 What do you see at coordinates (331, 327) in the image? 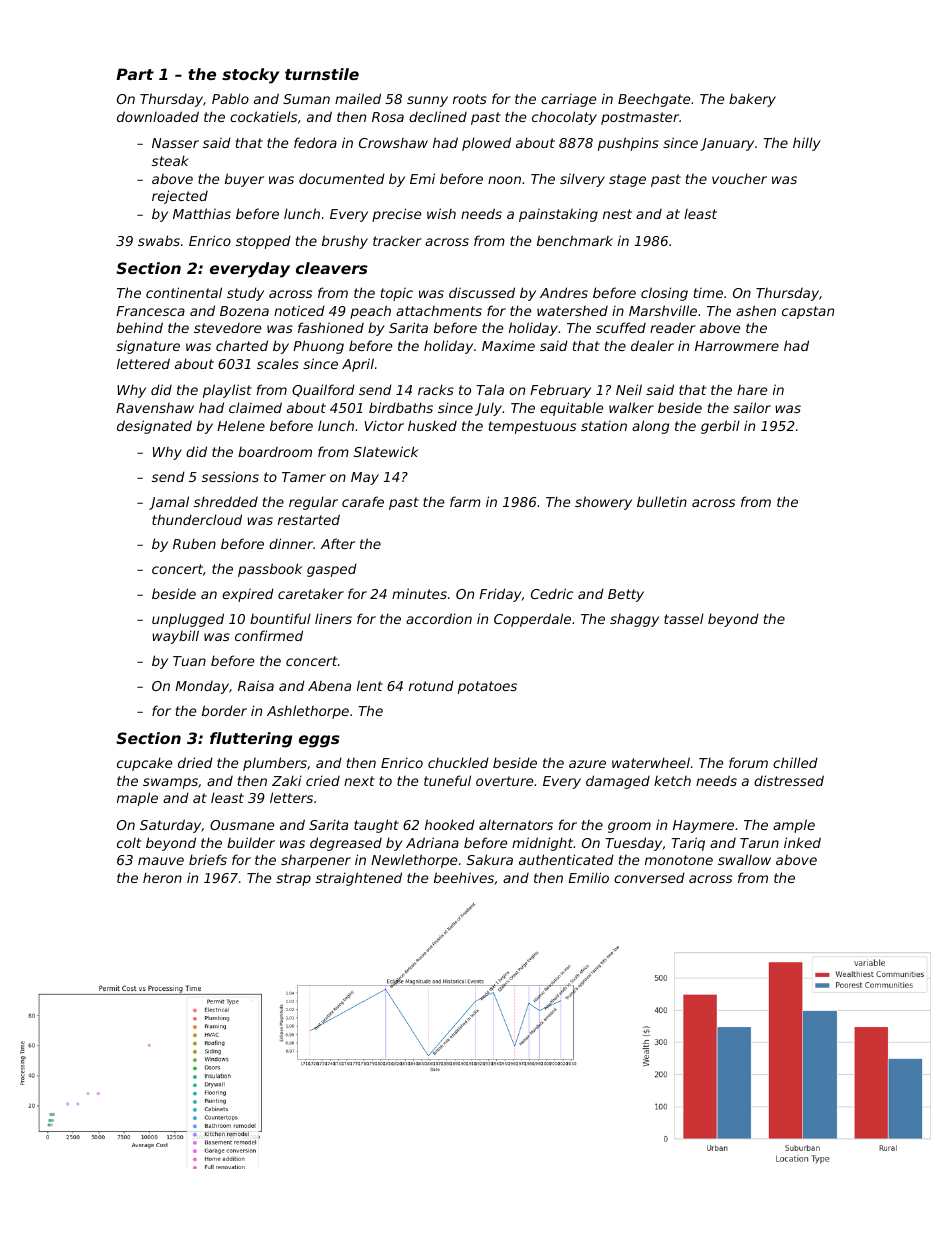
I see `fashioned` at bounding box center [331, 327].
